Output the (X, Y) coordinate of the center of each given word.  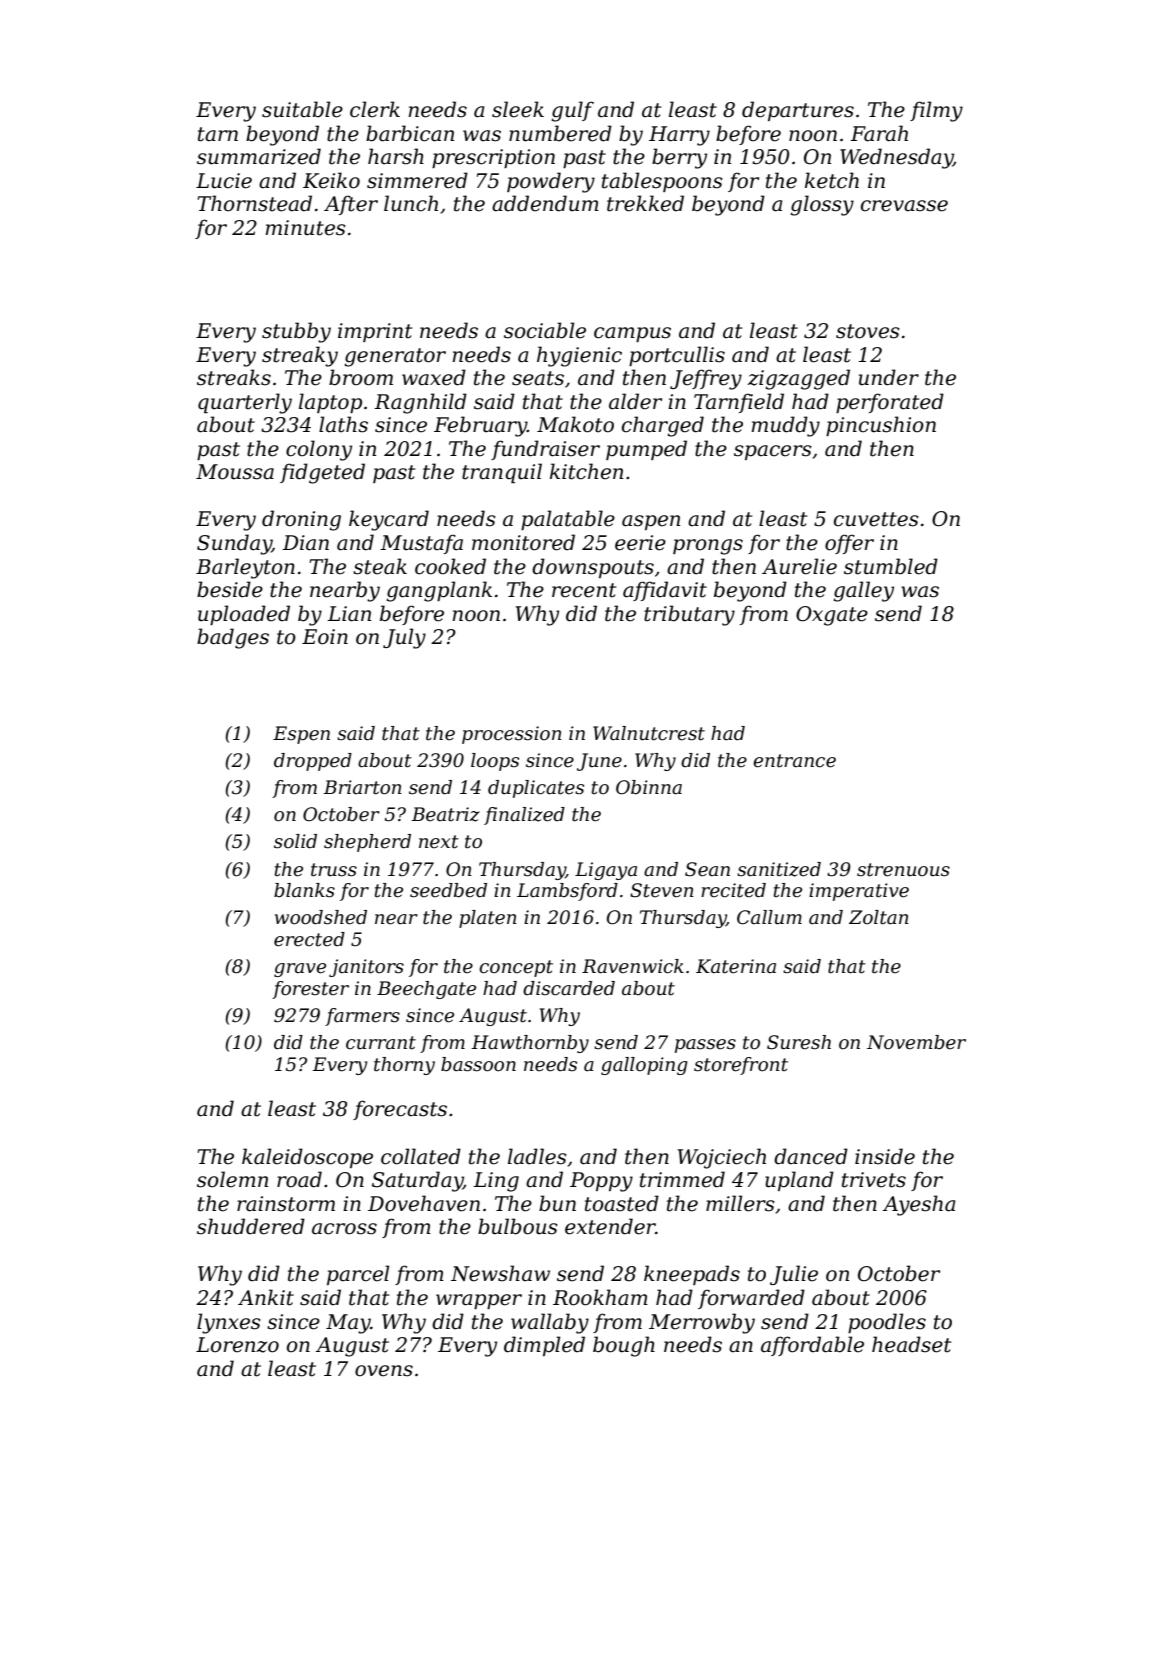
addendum (545, 203)
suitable (302, 109)
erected (309, 939)
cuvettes (876, 519)
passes (705, 1046)
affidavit (665, 591)
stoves (868, 331)
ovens (384, 1371)
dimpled (544, 1346)
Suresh (799, 1042)
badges (233, 638)
